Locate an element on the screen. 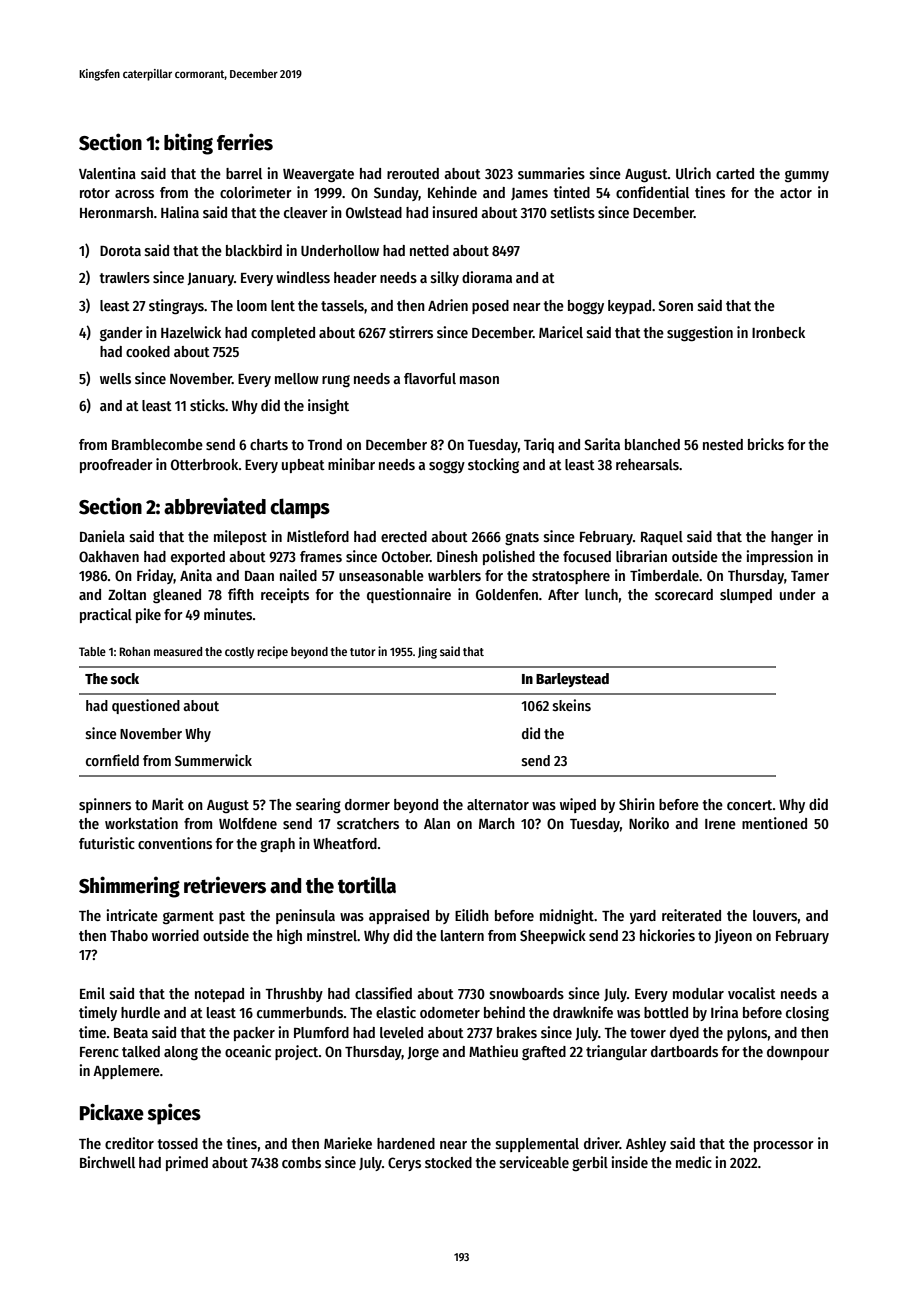 Image resolution: width=908 pixels, height=1316 pixels. cleaver is located at coordinates (306, 212).
